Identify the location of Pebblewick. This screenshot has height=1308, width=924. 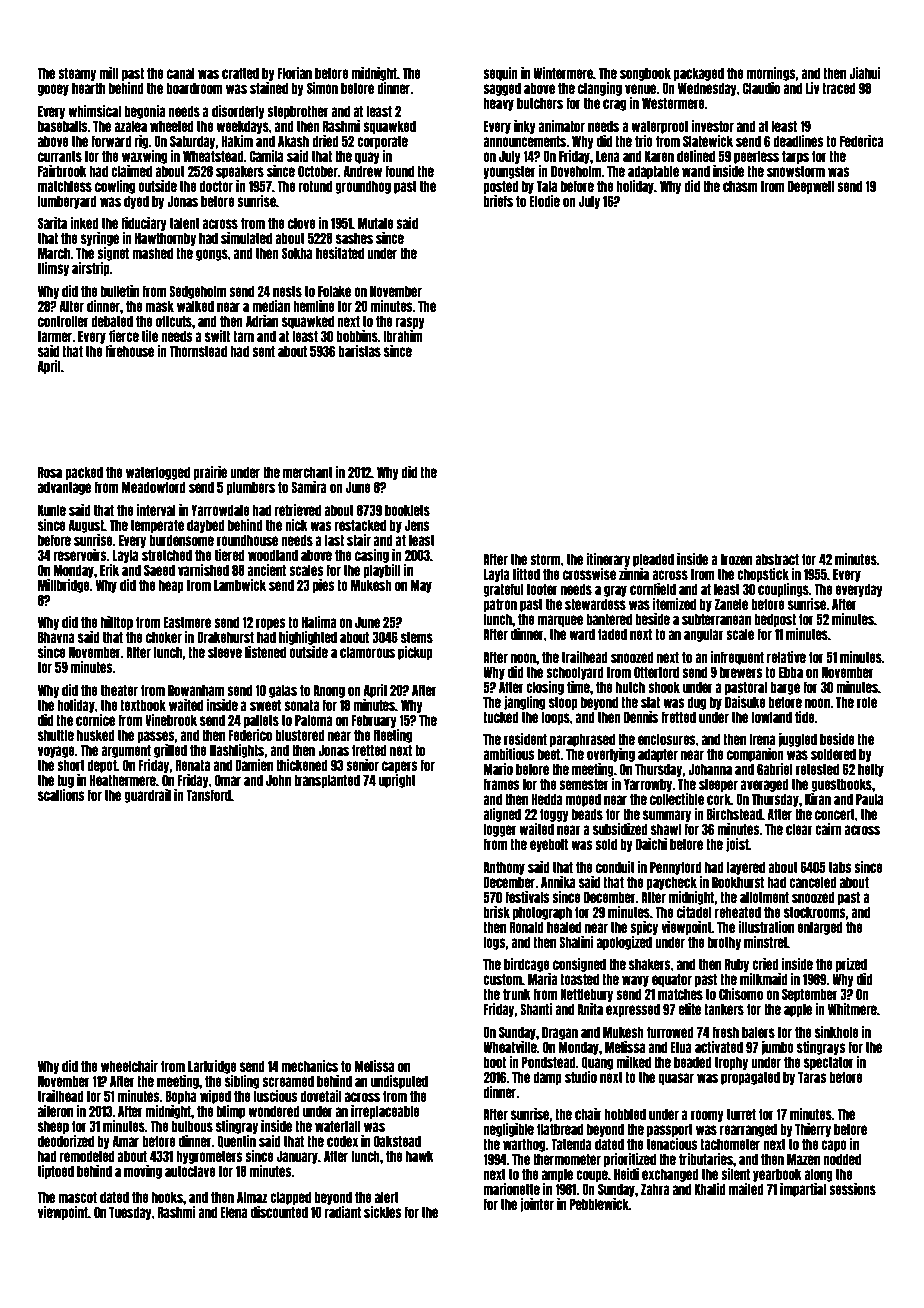
(599, 1204).
